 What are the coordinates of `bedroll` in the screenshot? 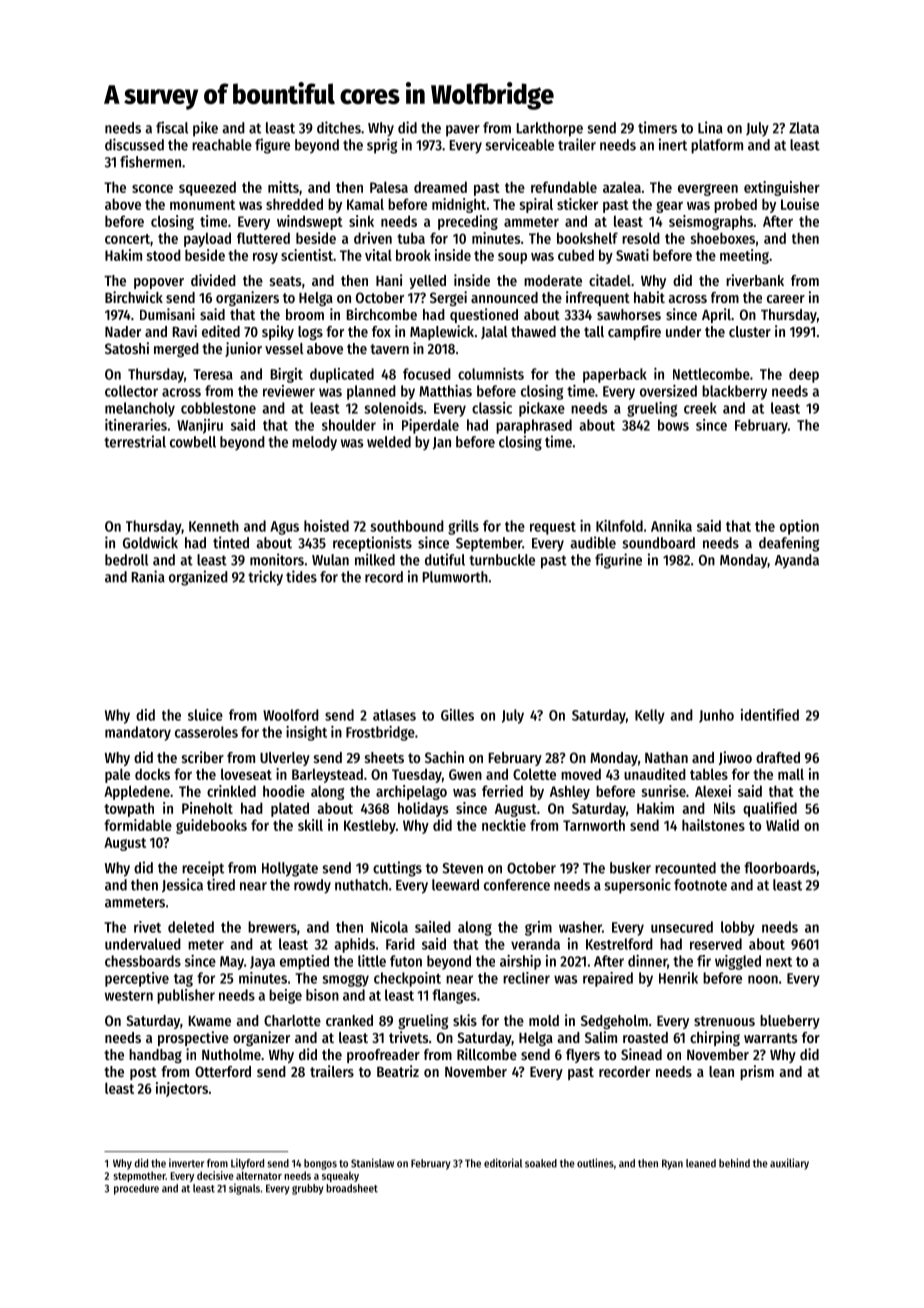 It's located at (126, 560).
